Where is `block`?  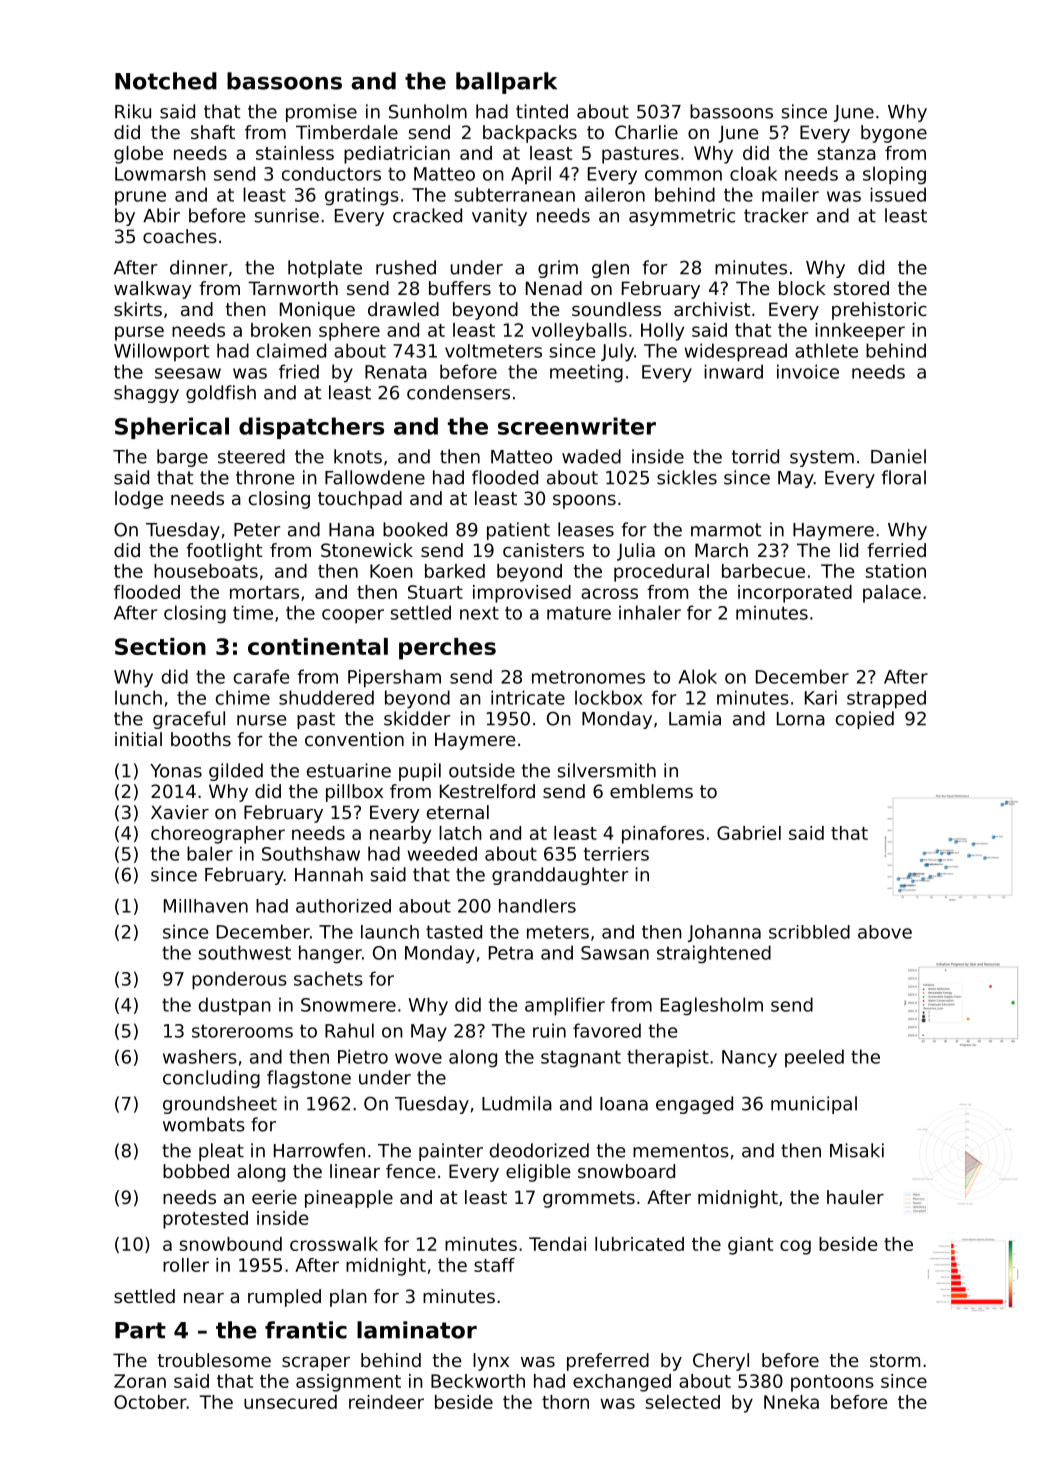
block is located at coordinates (802, 288).
